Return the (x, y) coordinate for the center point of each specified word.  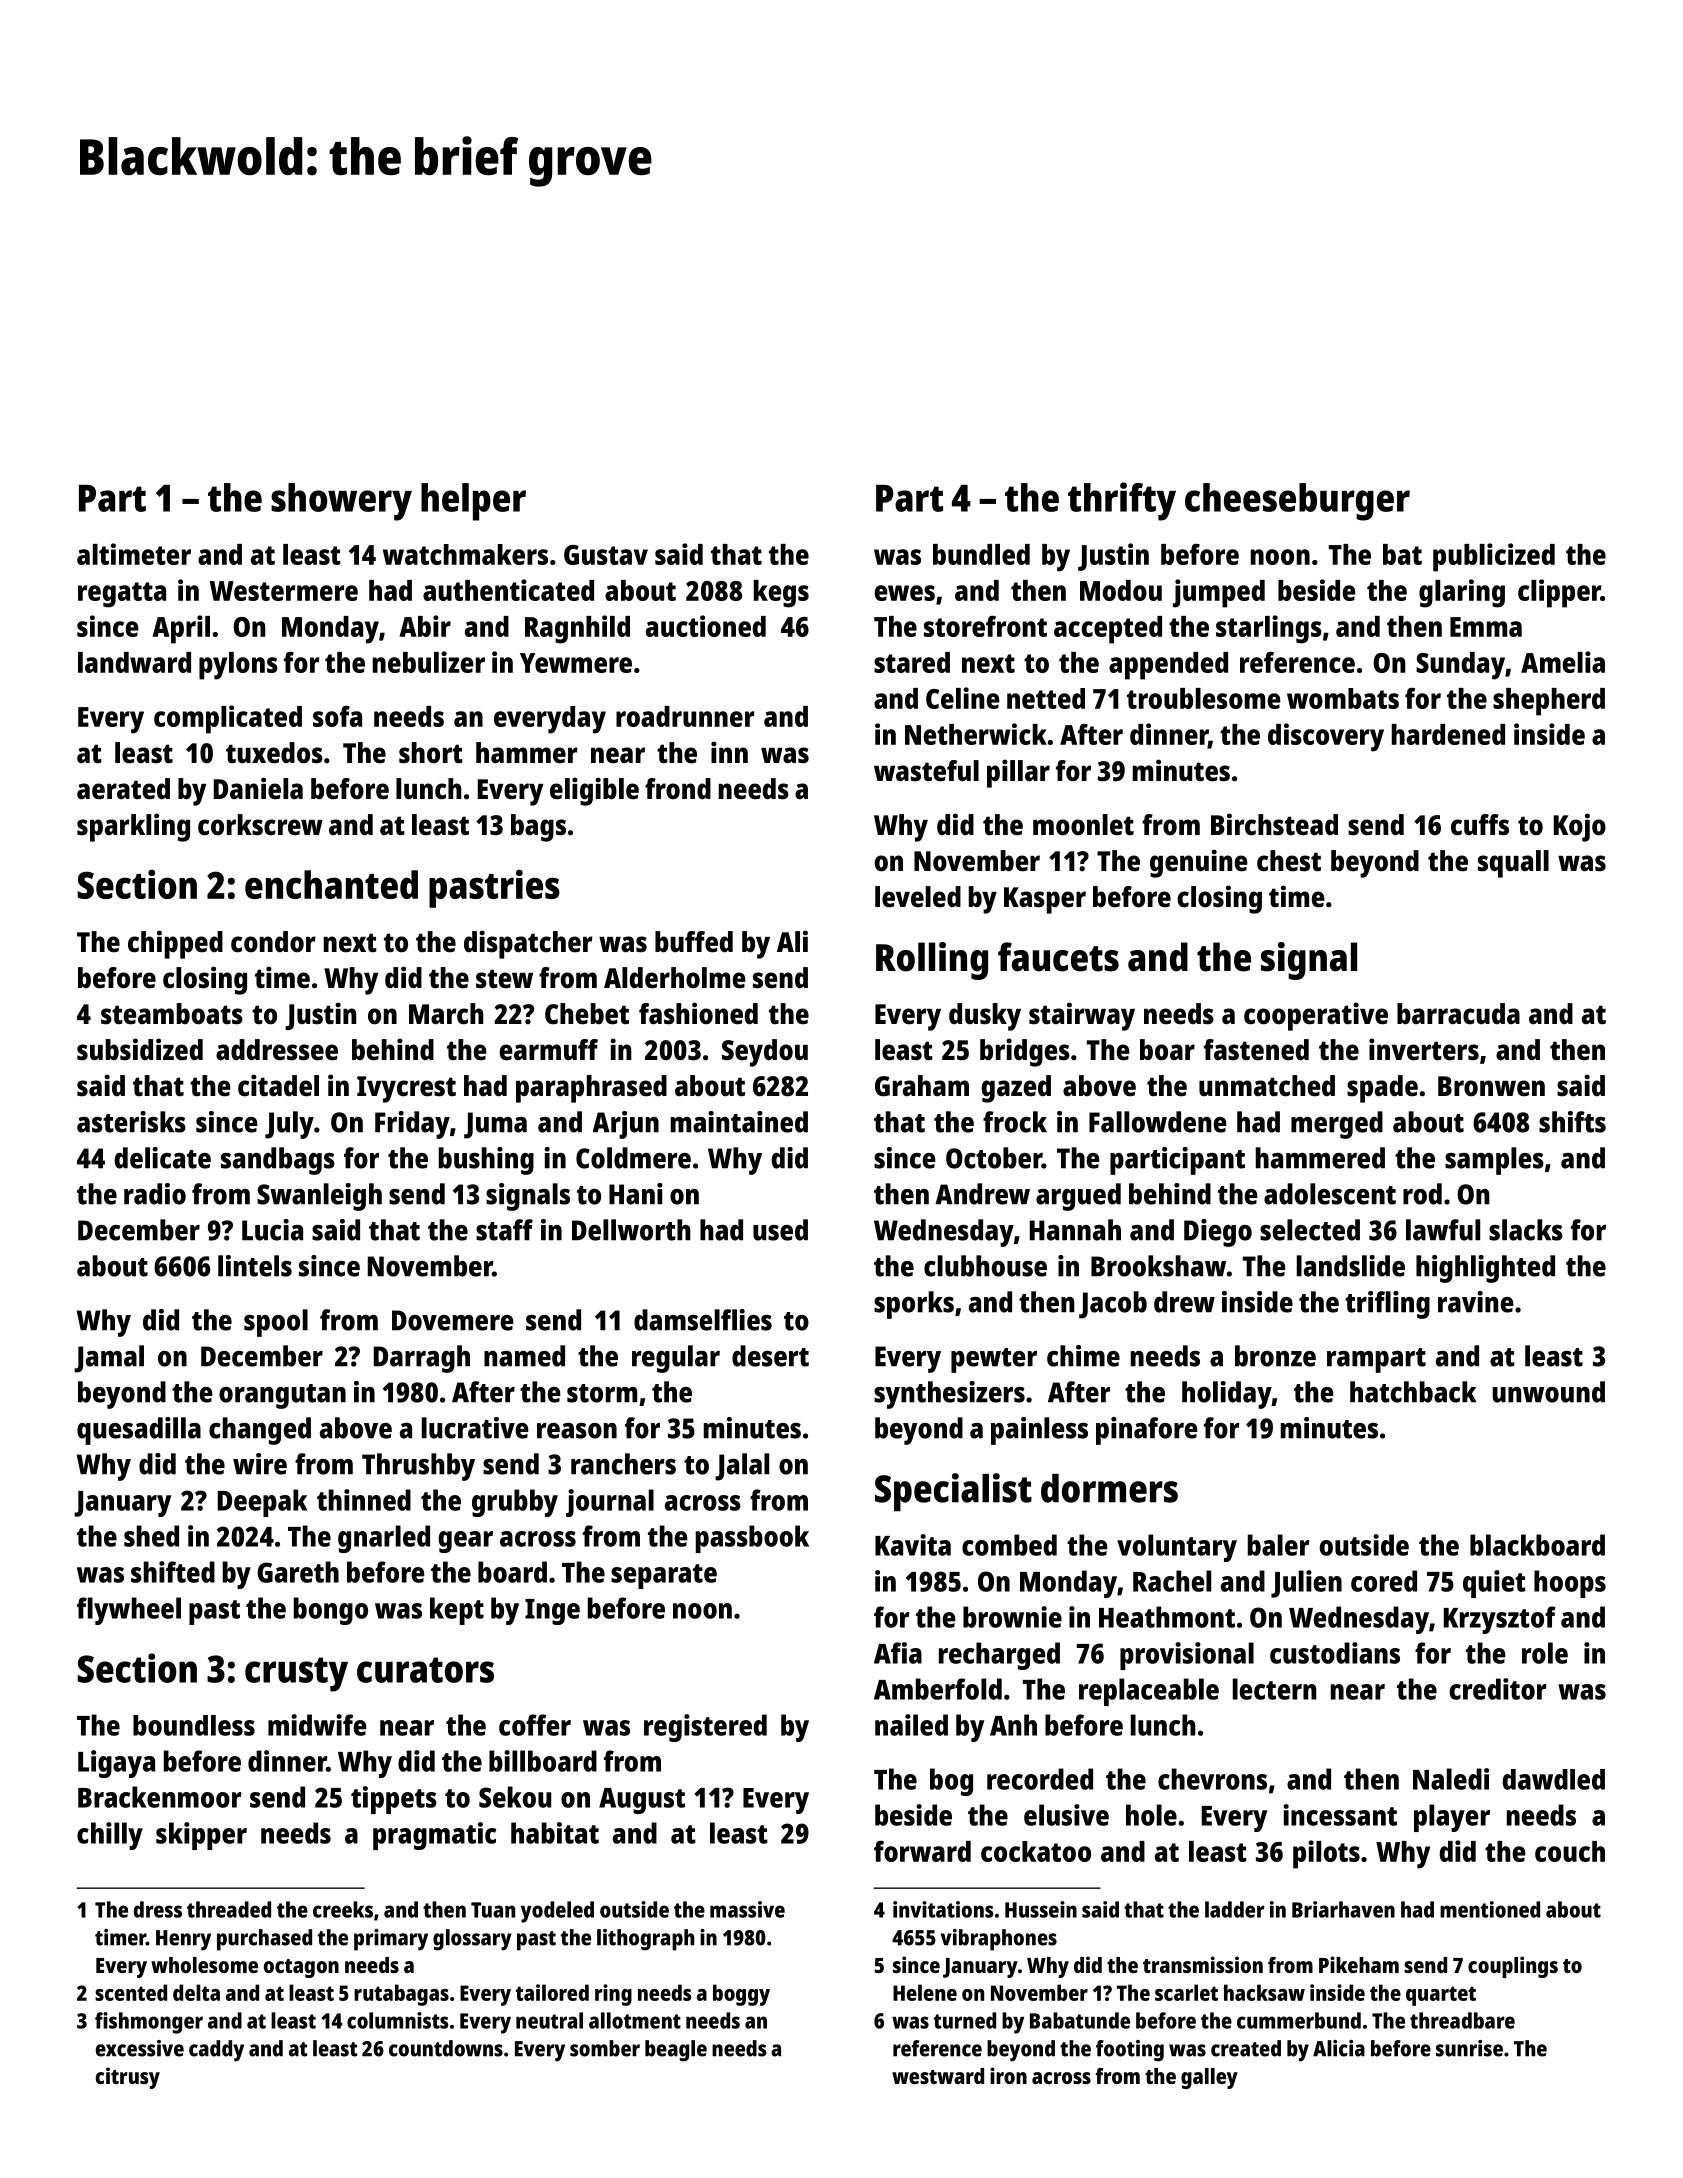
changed (260, 1431)
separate (664, 1576)
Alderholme (675, 978)
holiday (1227, 1395)
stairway (1082, 1016)
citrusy (128, 2078)
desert (770, 1356)
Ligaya (116, 1764)
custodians (1335, 1653)
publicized (1494, 557)
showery (341, 502)
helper (473, 502)
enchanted (331, 884)
